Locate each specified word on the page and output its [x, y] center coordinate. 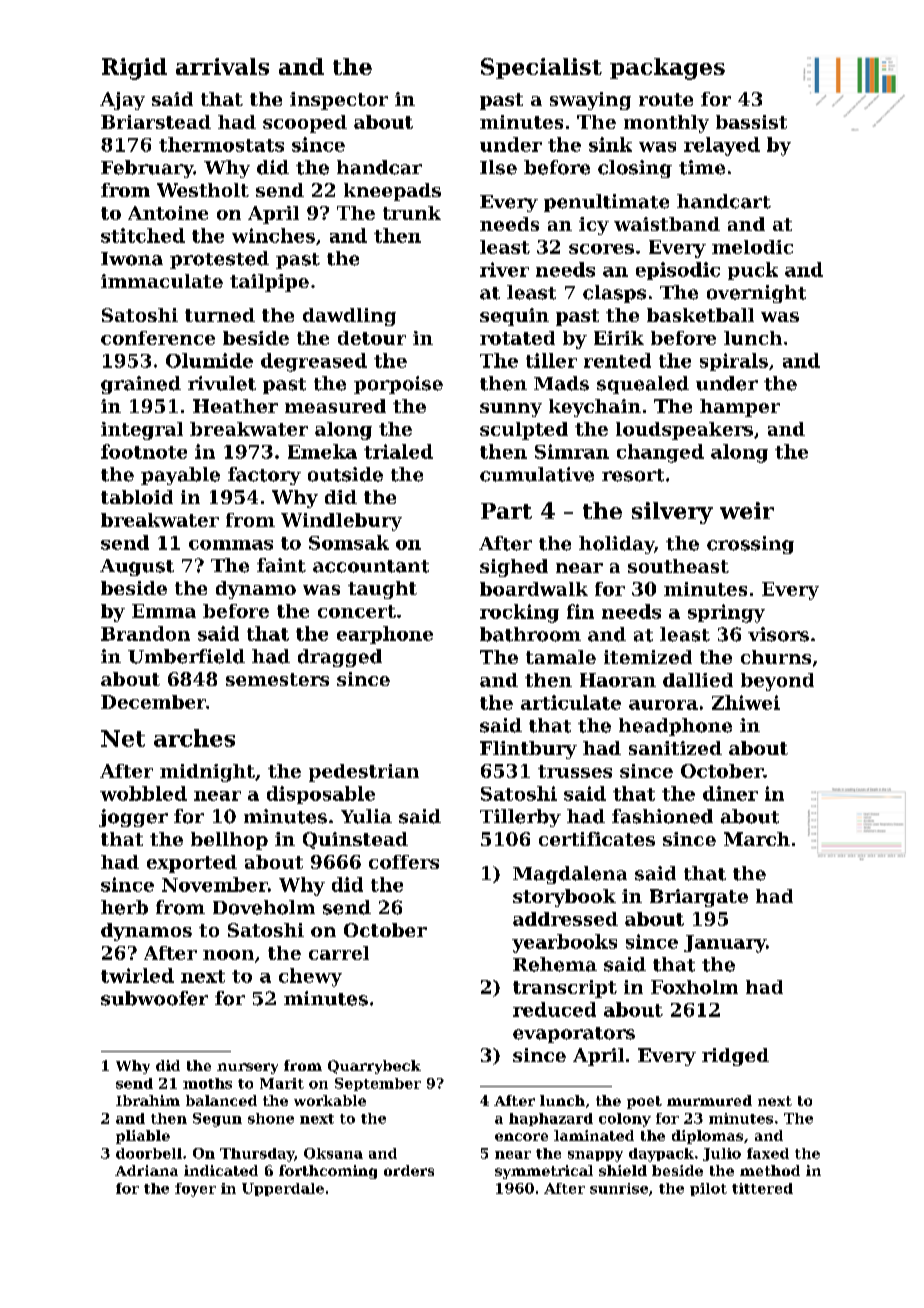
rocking [519, 613]
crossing [750, 545]
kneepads [392, 192]
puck [753, 271]
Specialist [541, 68]
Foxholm [694, 987]
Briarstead [156, 122]
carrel [339, 953]
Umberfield [186, 656]
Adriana [146, 1170]
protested [219, 260]
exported [192, 864]
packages [667, 69]
